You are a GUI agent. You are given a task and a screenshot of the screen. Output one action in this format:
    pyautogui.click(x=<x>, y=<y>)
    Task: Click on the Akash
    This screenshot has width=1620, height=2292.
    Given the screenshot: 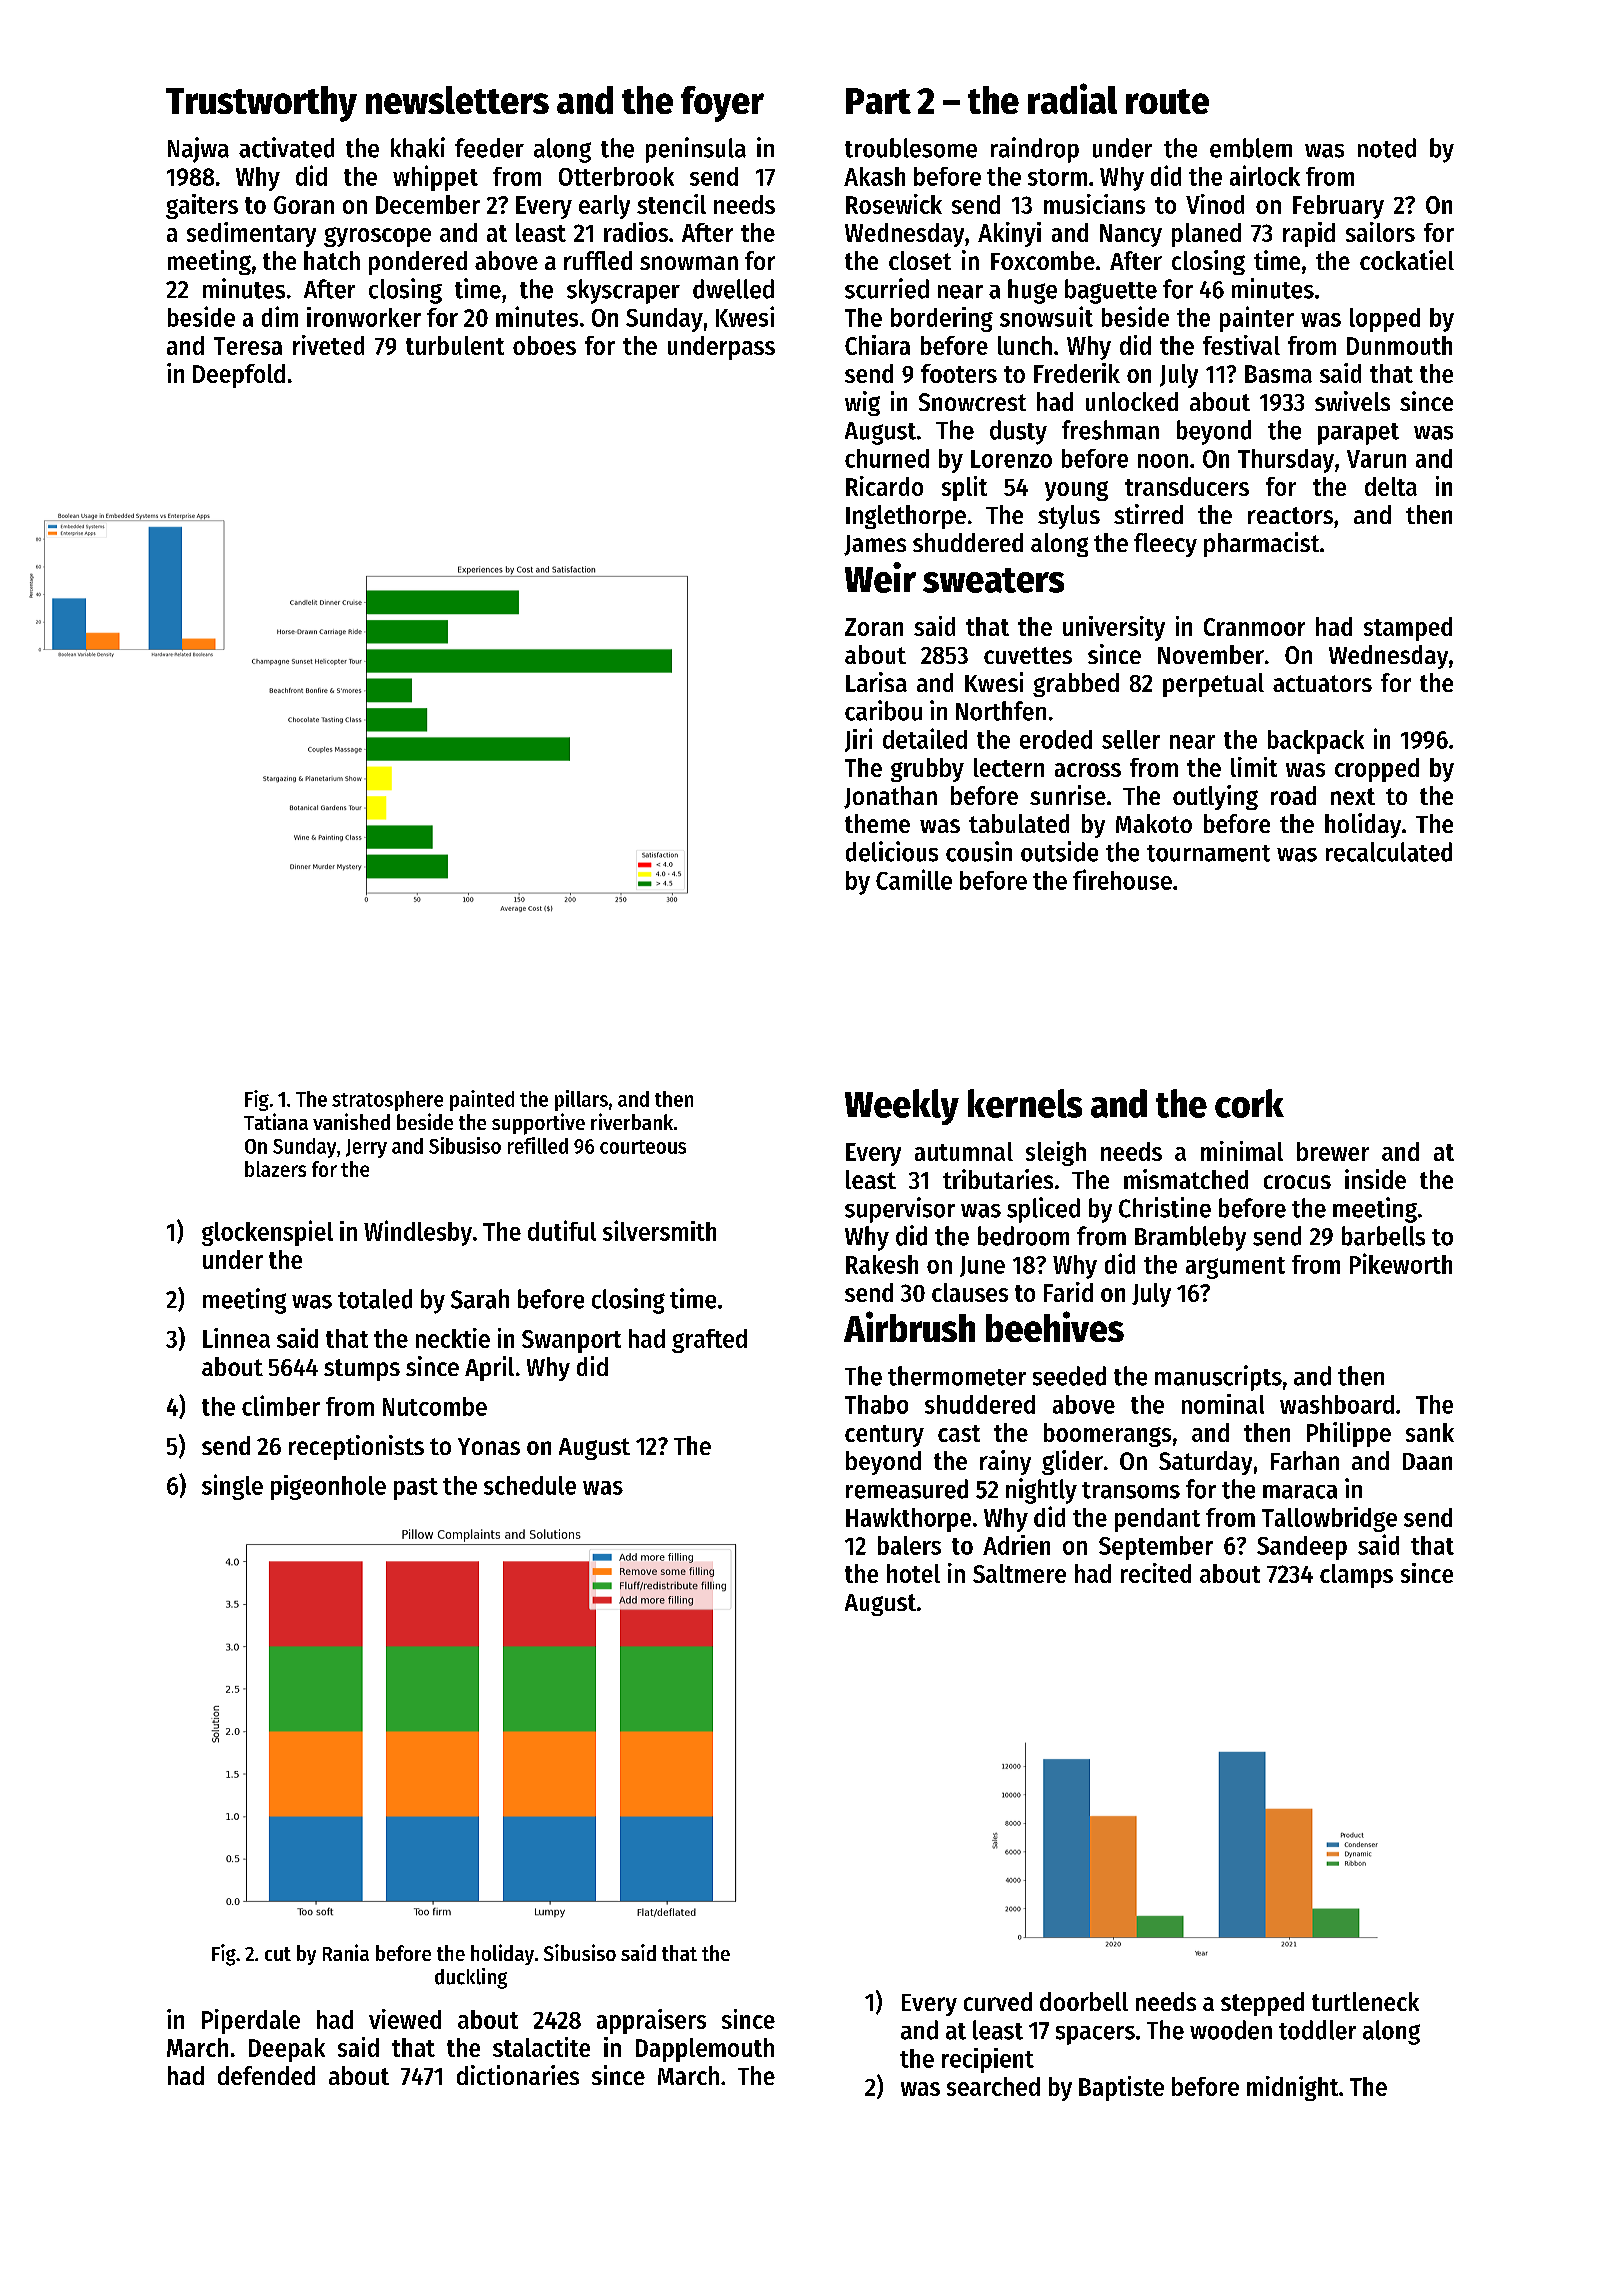 What is the action you would take?
    pyautogui.click(x=874, y=176)
